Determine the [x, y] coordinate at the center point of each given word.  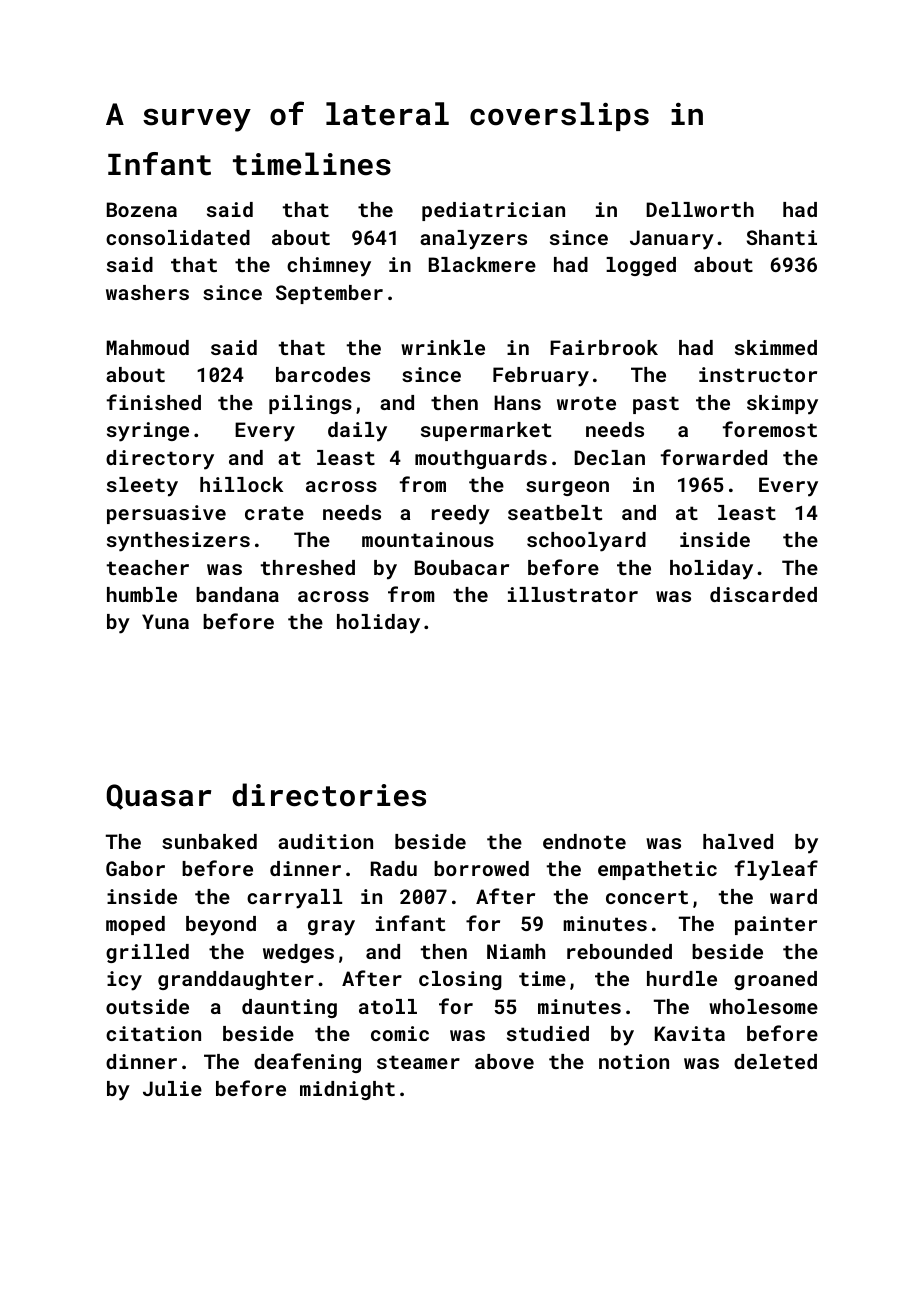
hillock [241, 484]
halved [738, 841]
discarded [763, 594]
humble [142, 594]
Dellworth [700, 209]
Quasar [159, 797]
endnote [584, 841]
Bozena [142, 209]
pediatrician [493, 211]
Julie [172, 1088]
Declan [609, 457]
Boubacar [462, 567]
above [504, 1061]
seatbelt [555, 512]
